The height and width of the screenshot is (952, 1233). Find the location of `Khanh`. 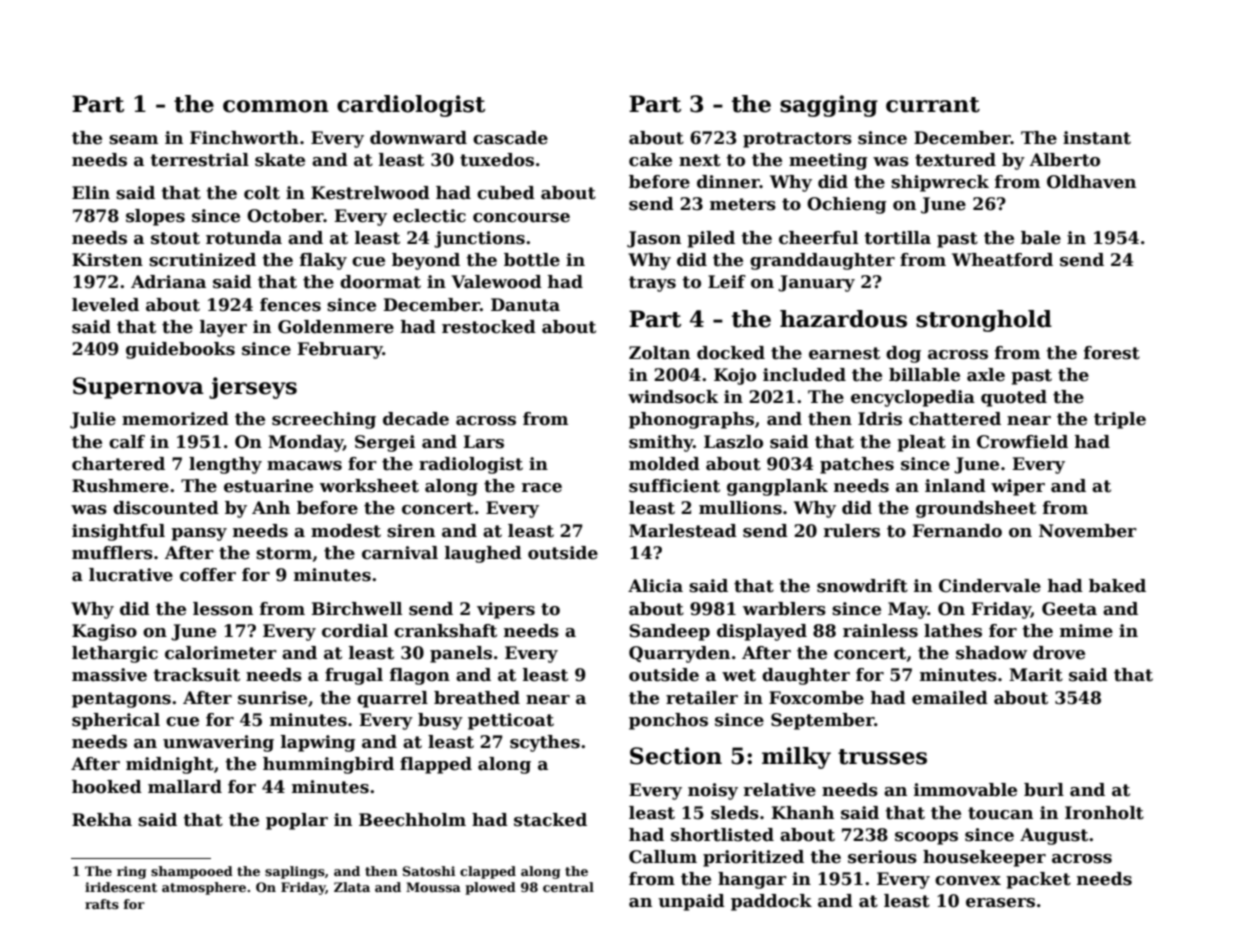

Khanh is located at coordinates (802, 813).
